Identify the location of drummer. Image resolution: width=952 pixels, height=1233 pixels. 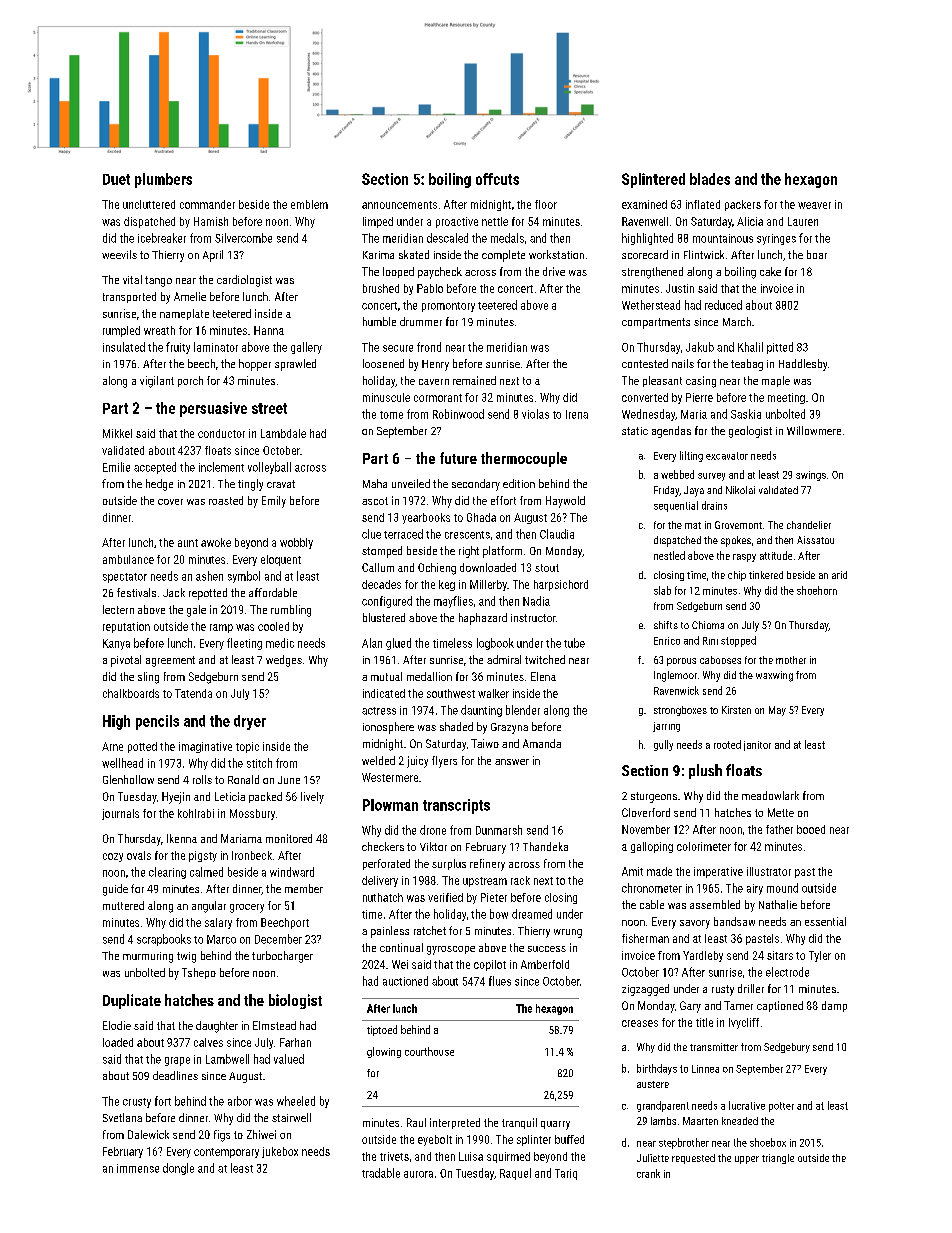
(421, 321).
